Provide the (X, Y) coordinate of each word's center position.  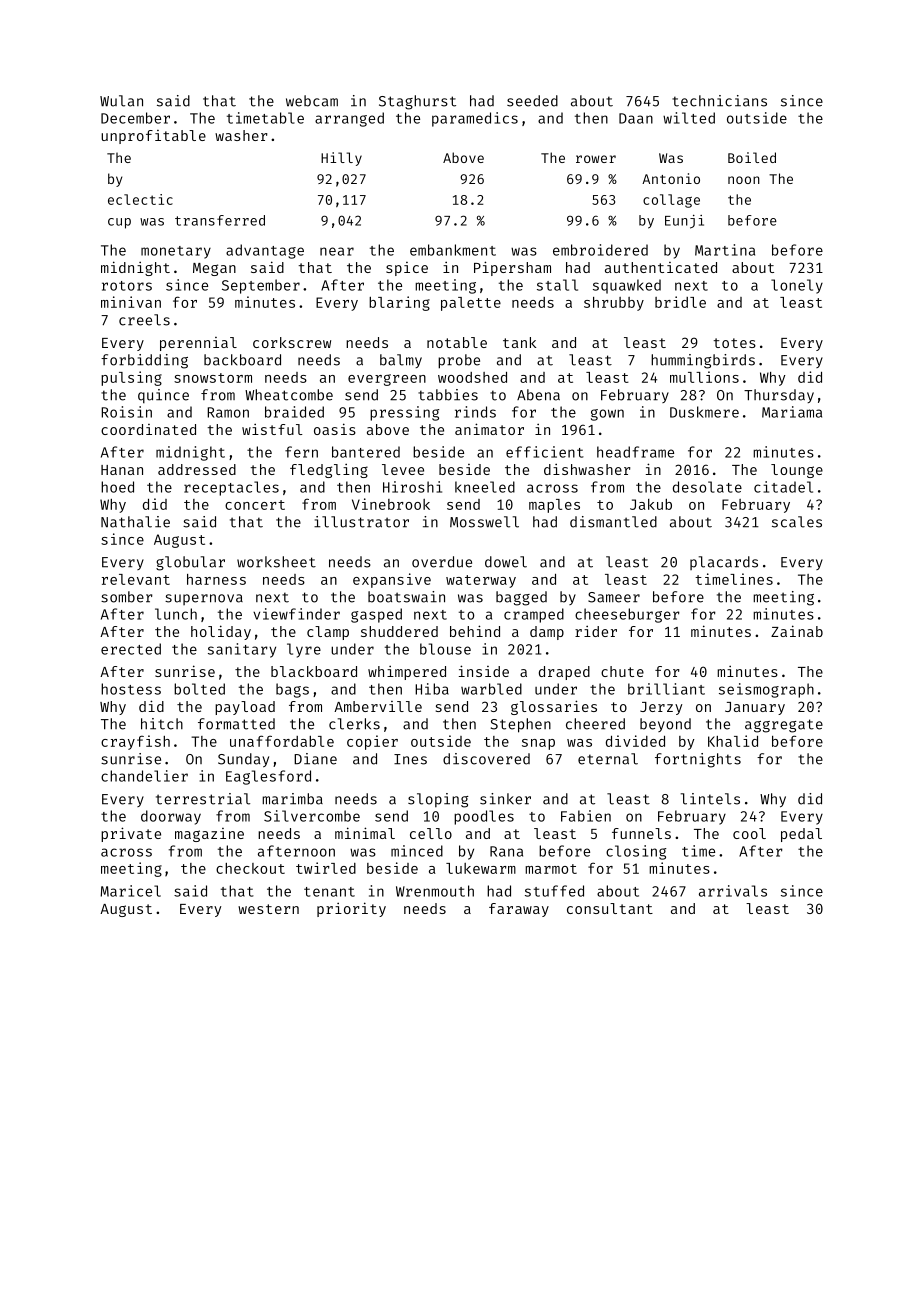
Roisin (126, 412)
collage (671, 201)
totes (734, 343)
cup (119, 223)
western (268, 909)
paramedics (475, 119)
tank (519, 342)
